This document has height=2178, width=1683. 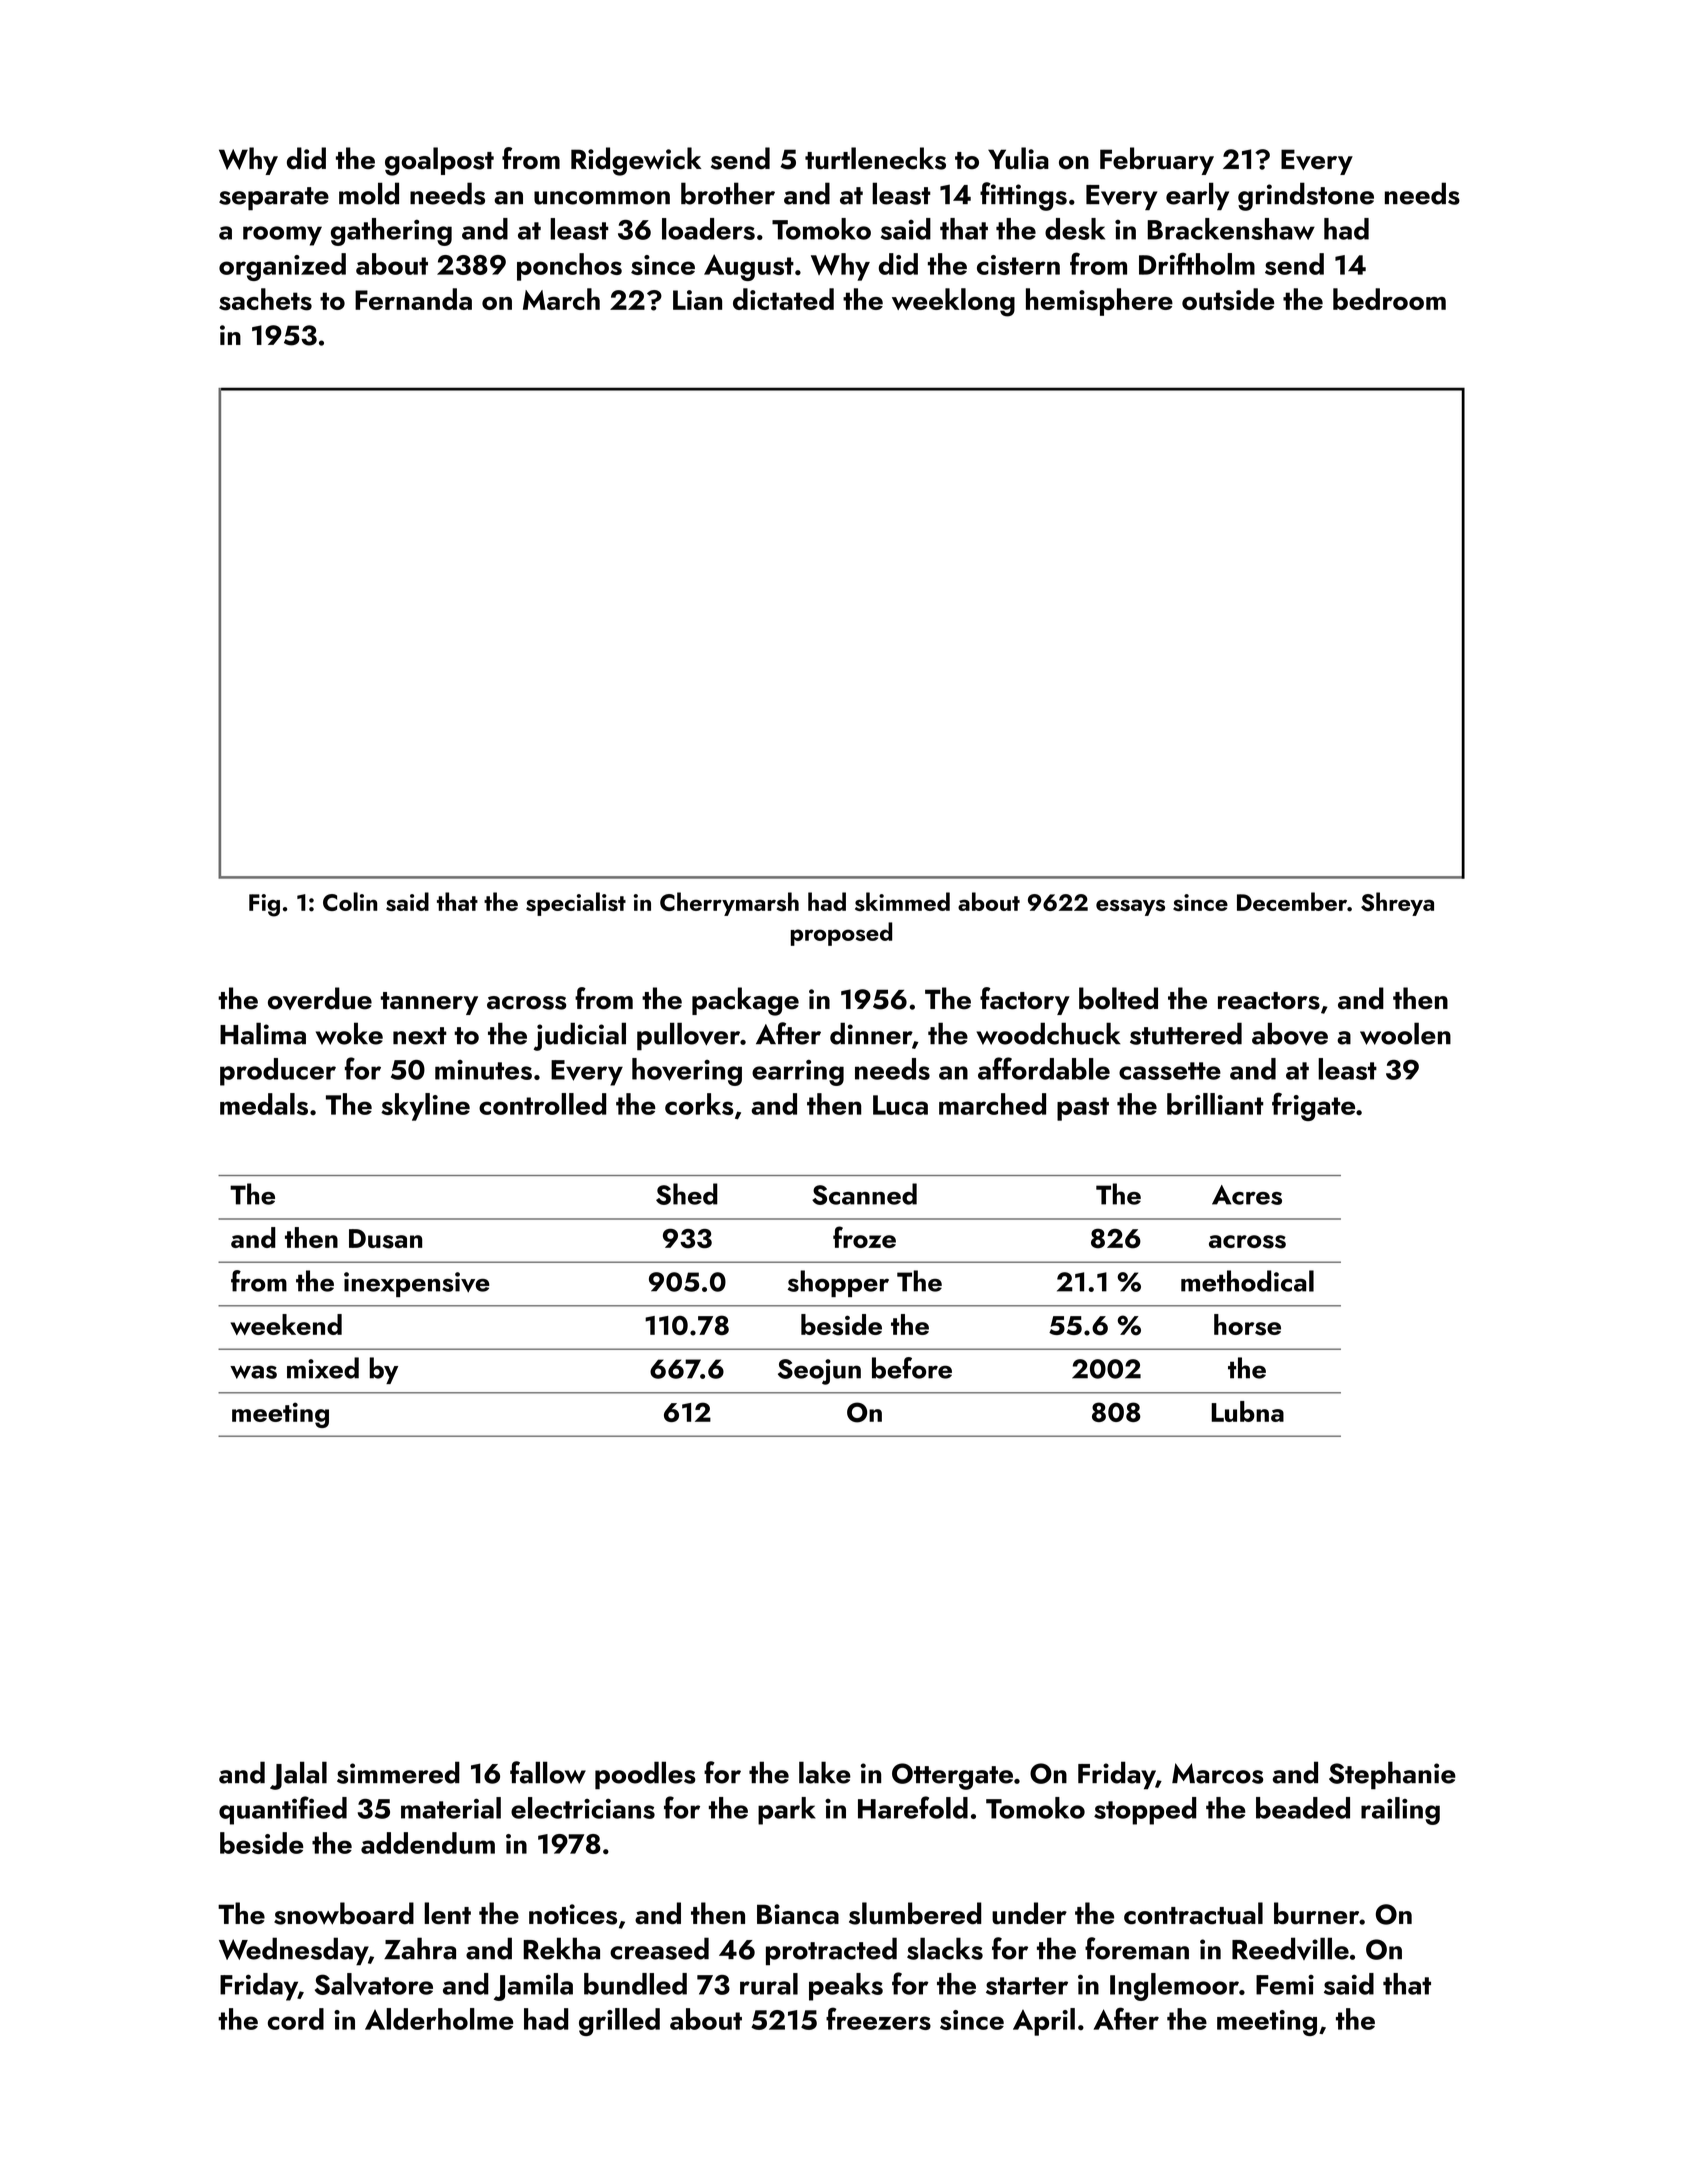 I want to click on cord, so click(x=296, y=2019).
